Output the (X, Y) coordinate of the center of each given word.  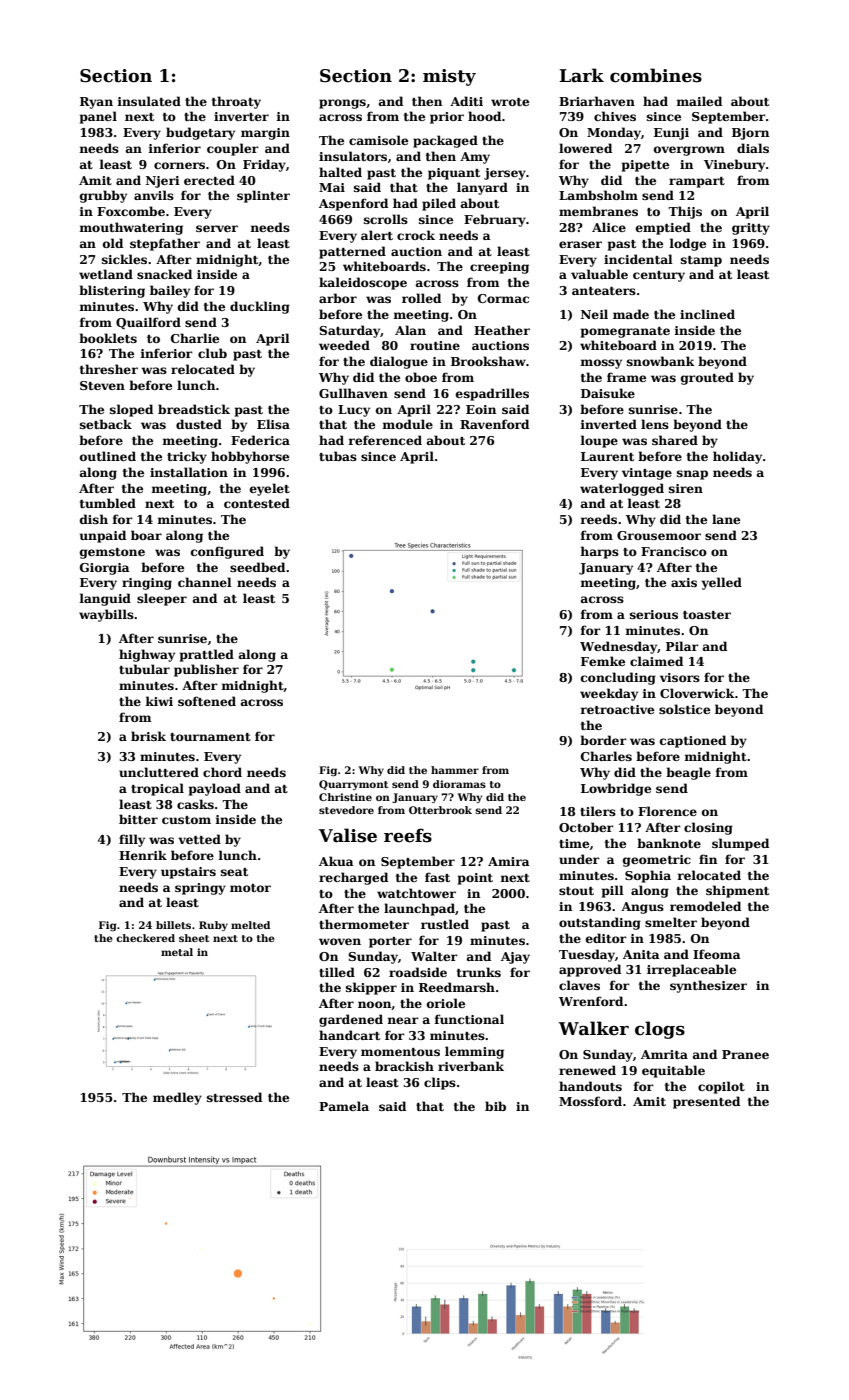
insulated (149, 101)
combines (656, 75)
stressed (234, 1097)
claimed (656, 661)
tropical (157, 789)
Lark (581, 75)
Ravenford (494, 424)
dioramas (459, 784)
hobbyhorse (250, 457)
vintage (647, 474)
